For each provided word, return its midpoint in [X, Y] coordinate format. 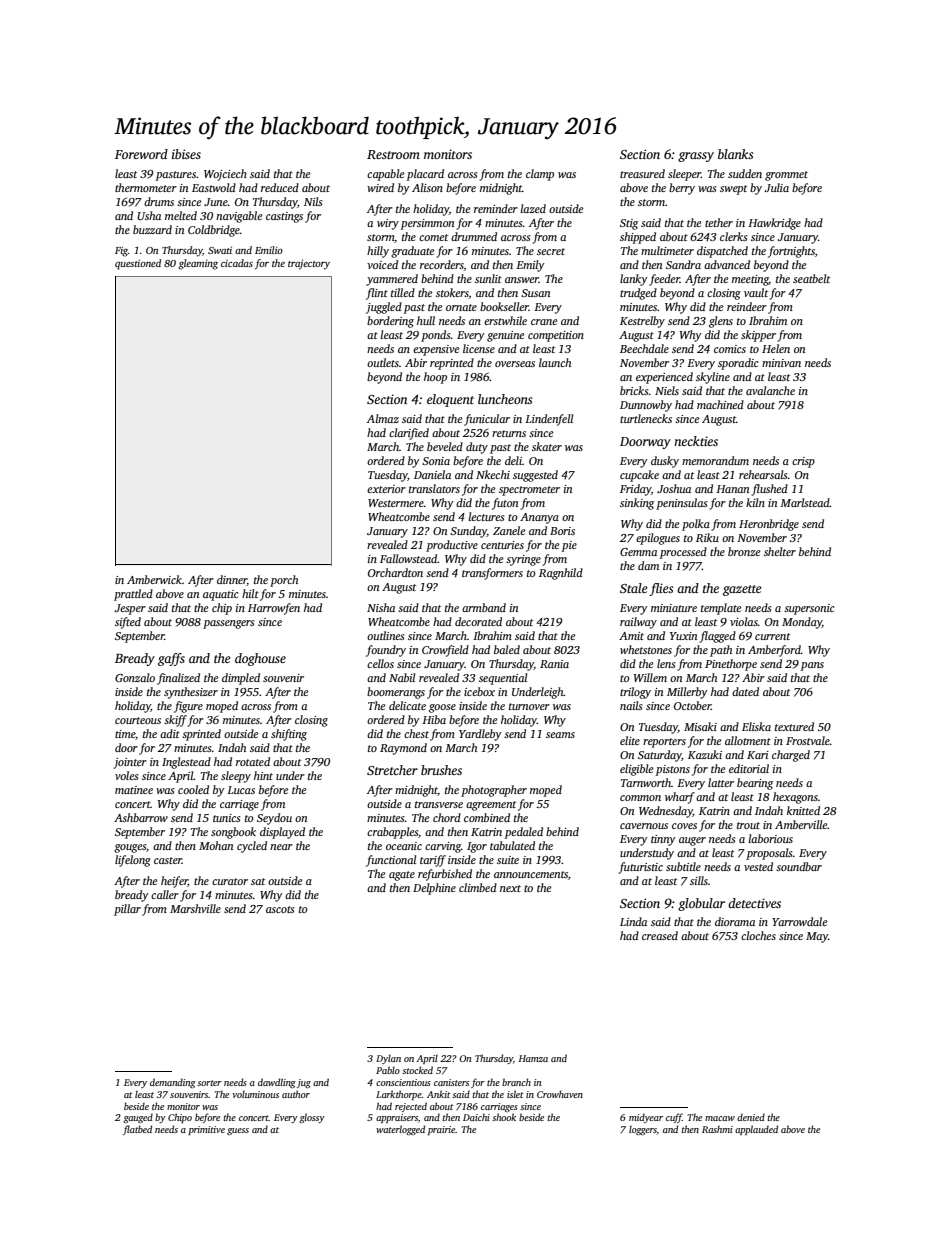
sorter [209, 1083]
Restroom [393, 154]
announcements [531, 874]
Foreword [141, 154]
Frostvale [808, 740]
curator [230, 881]
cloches [758, 935]
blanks [735, 154]
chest [416, 733]
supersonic [809, 609]
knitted [803, 810]
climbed [478, 887]
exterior [386, 489]
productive [452, 546]
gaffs [171, 659]
